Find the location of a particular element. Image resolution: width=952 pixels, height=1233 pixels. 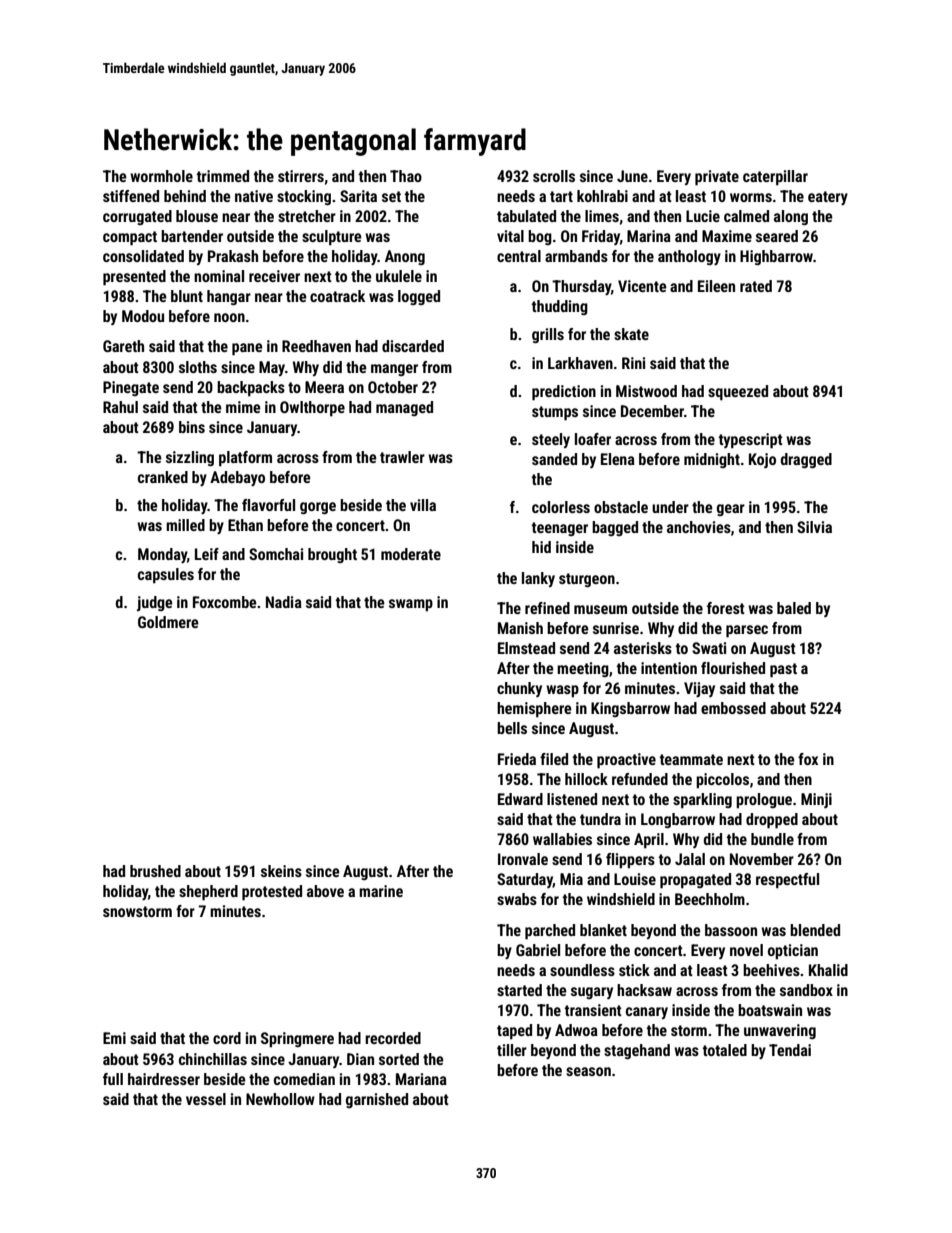

Beechholm is located at coordinates (710, 899).
